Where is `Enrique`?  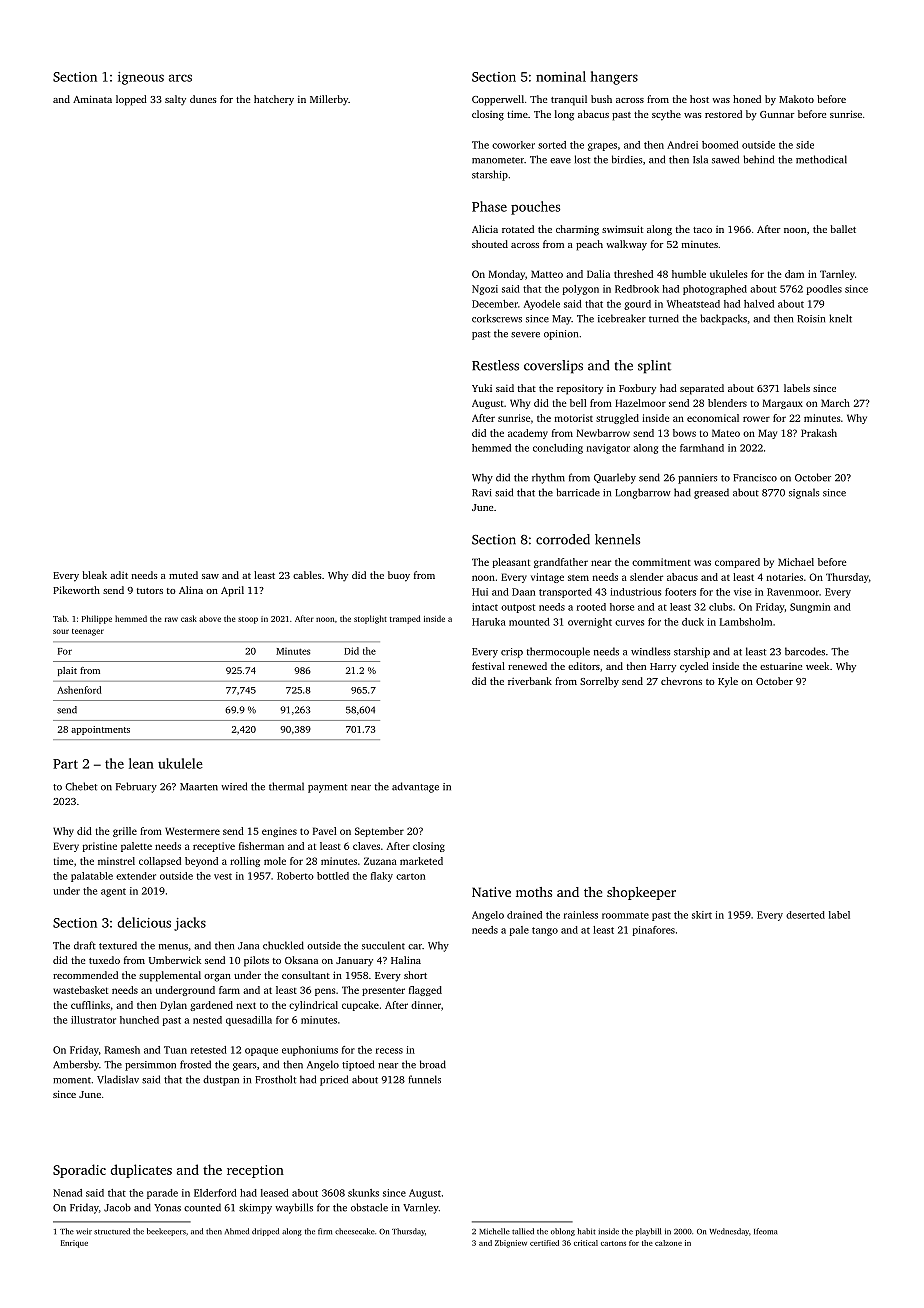
Enrique is located at coordinates (74, 1244).
